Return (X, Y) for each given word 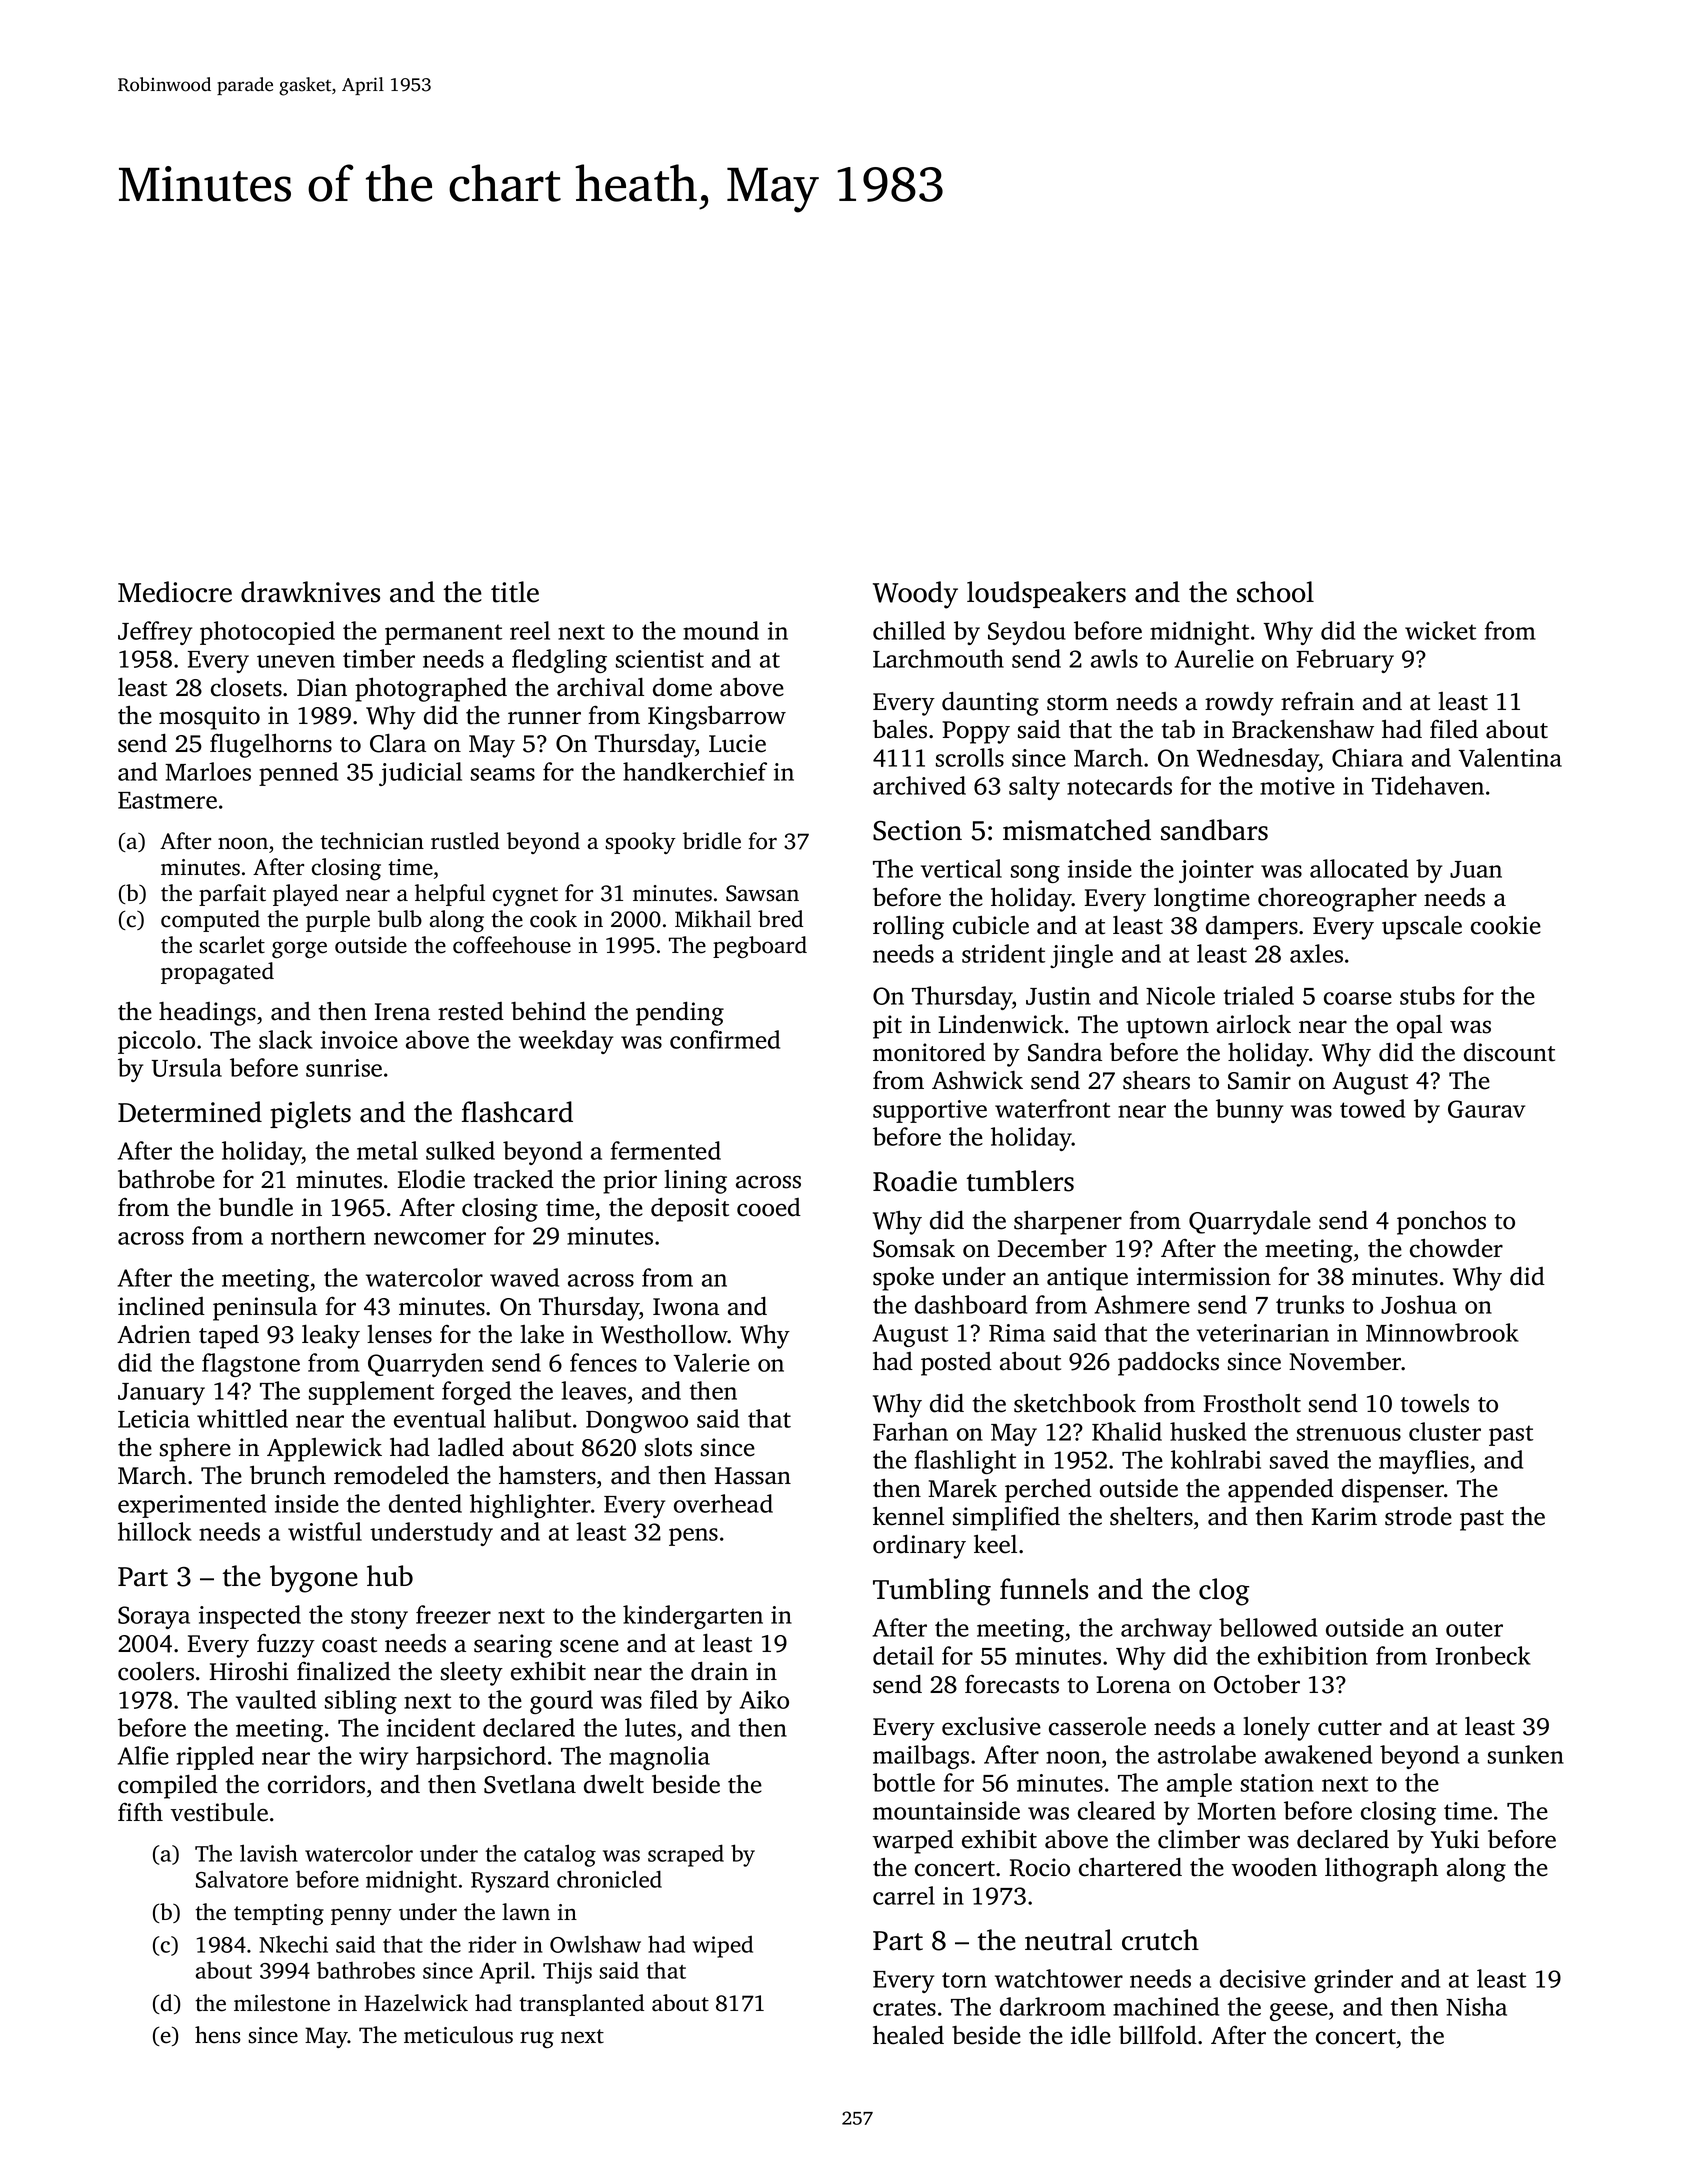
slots (668, 1447)
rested (471, 1011)
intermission (1204, 1276)
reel (530, 630)
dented (425, 1503)
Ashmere (1142, 1304)
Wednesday (1257, 760)
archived (919, 785)
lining (695, 1182)
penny (361, 1916)
